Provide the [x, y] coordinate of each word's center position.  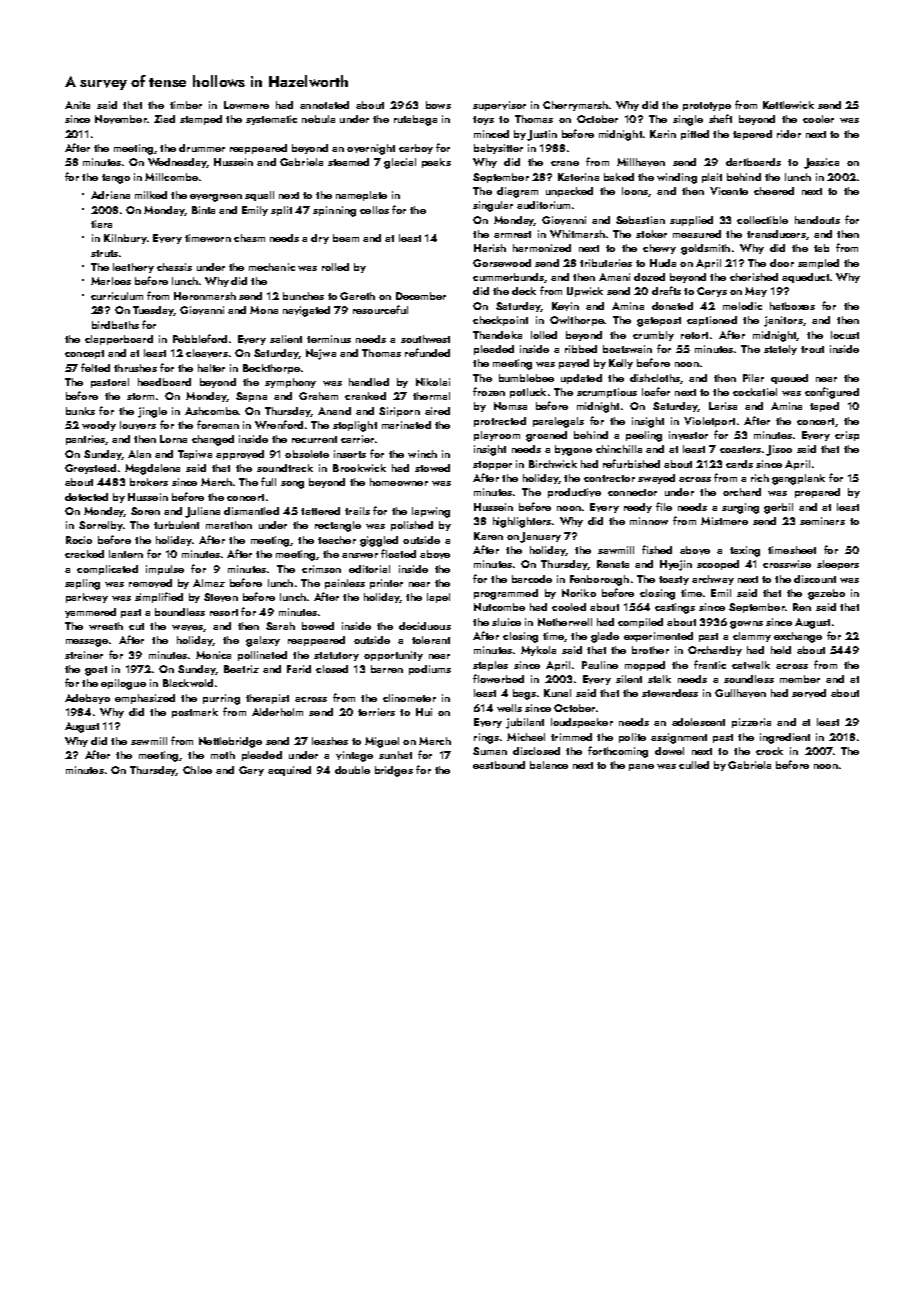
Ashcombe [211, 411]
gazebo [826, 594]
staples [490, 666]
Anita [77, 105]
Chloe [197, 770]
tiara [101, 224]
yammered [90, 613]
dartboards [753, 162]
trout [812, 349]
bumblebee [526, 378]
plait [712, 178]
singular [493, 206]
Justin [542, 135]
